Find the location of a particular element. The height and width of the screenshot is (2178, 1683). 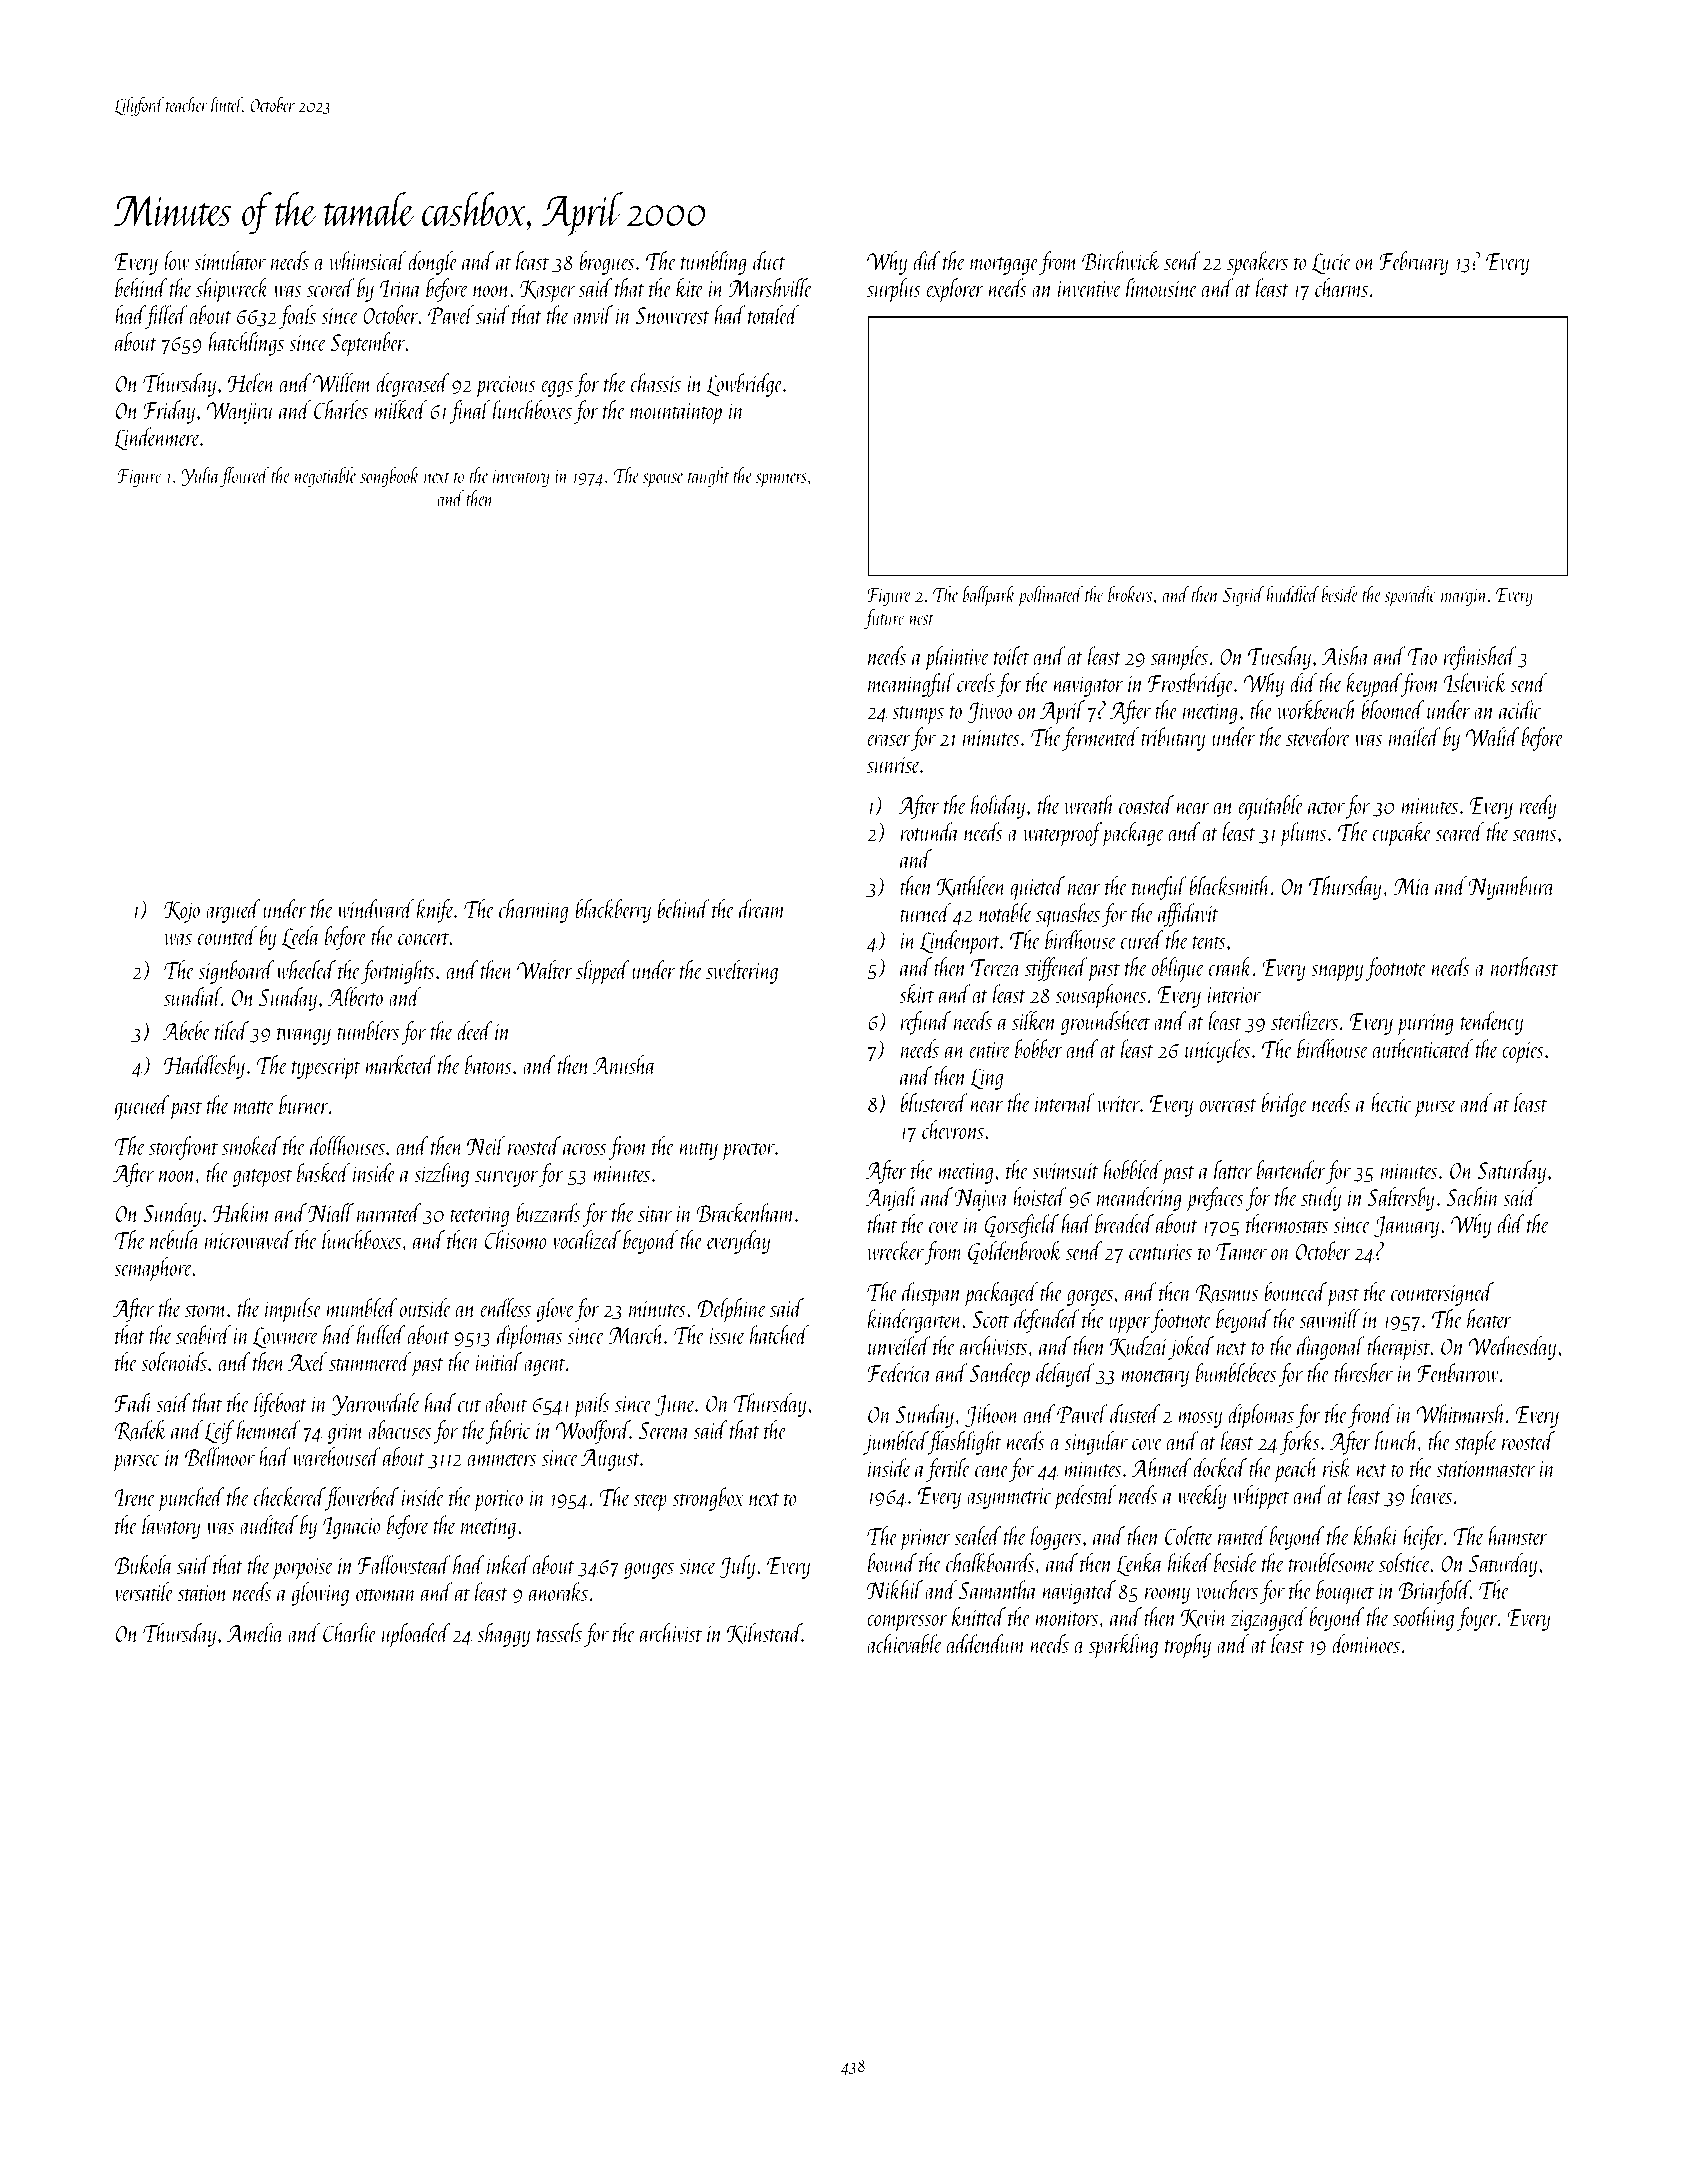

foals is located at coordinates (297, 317).
